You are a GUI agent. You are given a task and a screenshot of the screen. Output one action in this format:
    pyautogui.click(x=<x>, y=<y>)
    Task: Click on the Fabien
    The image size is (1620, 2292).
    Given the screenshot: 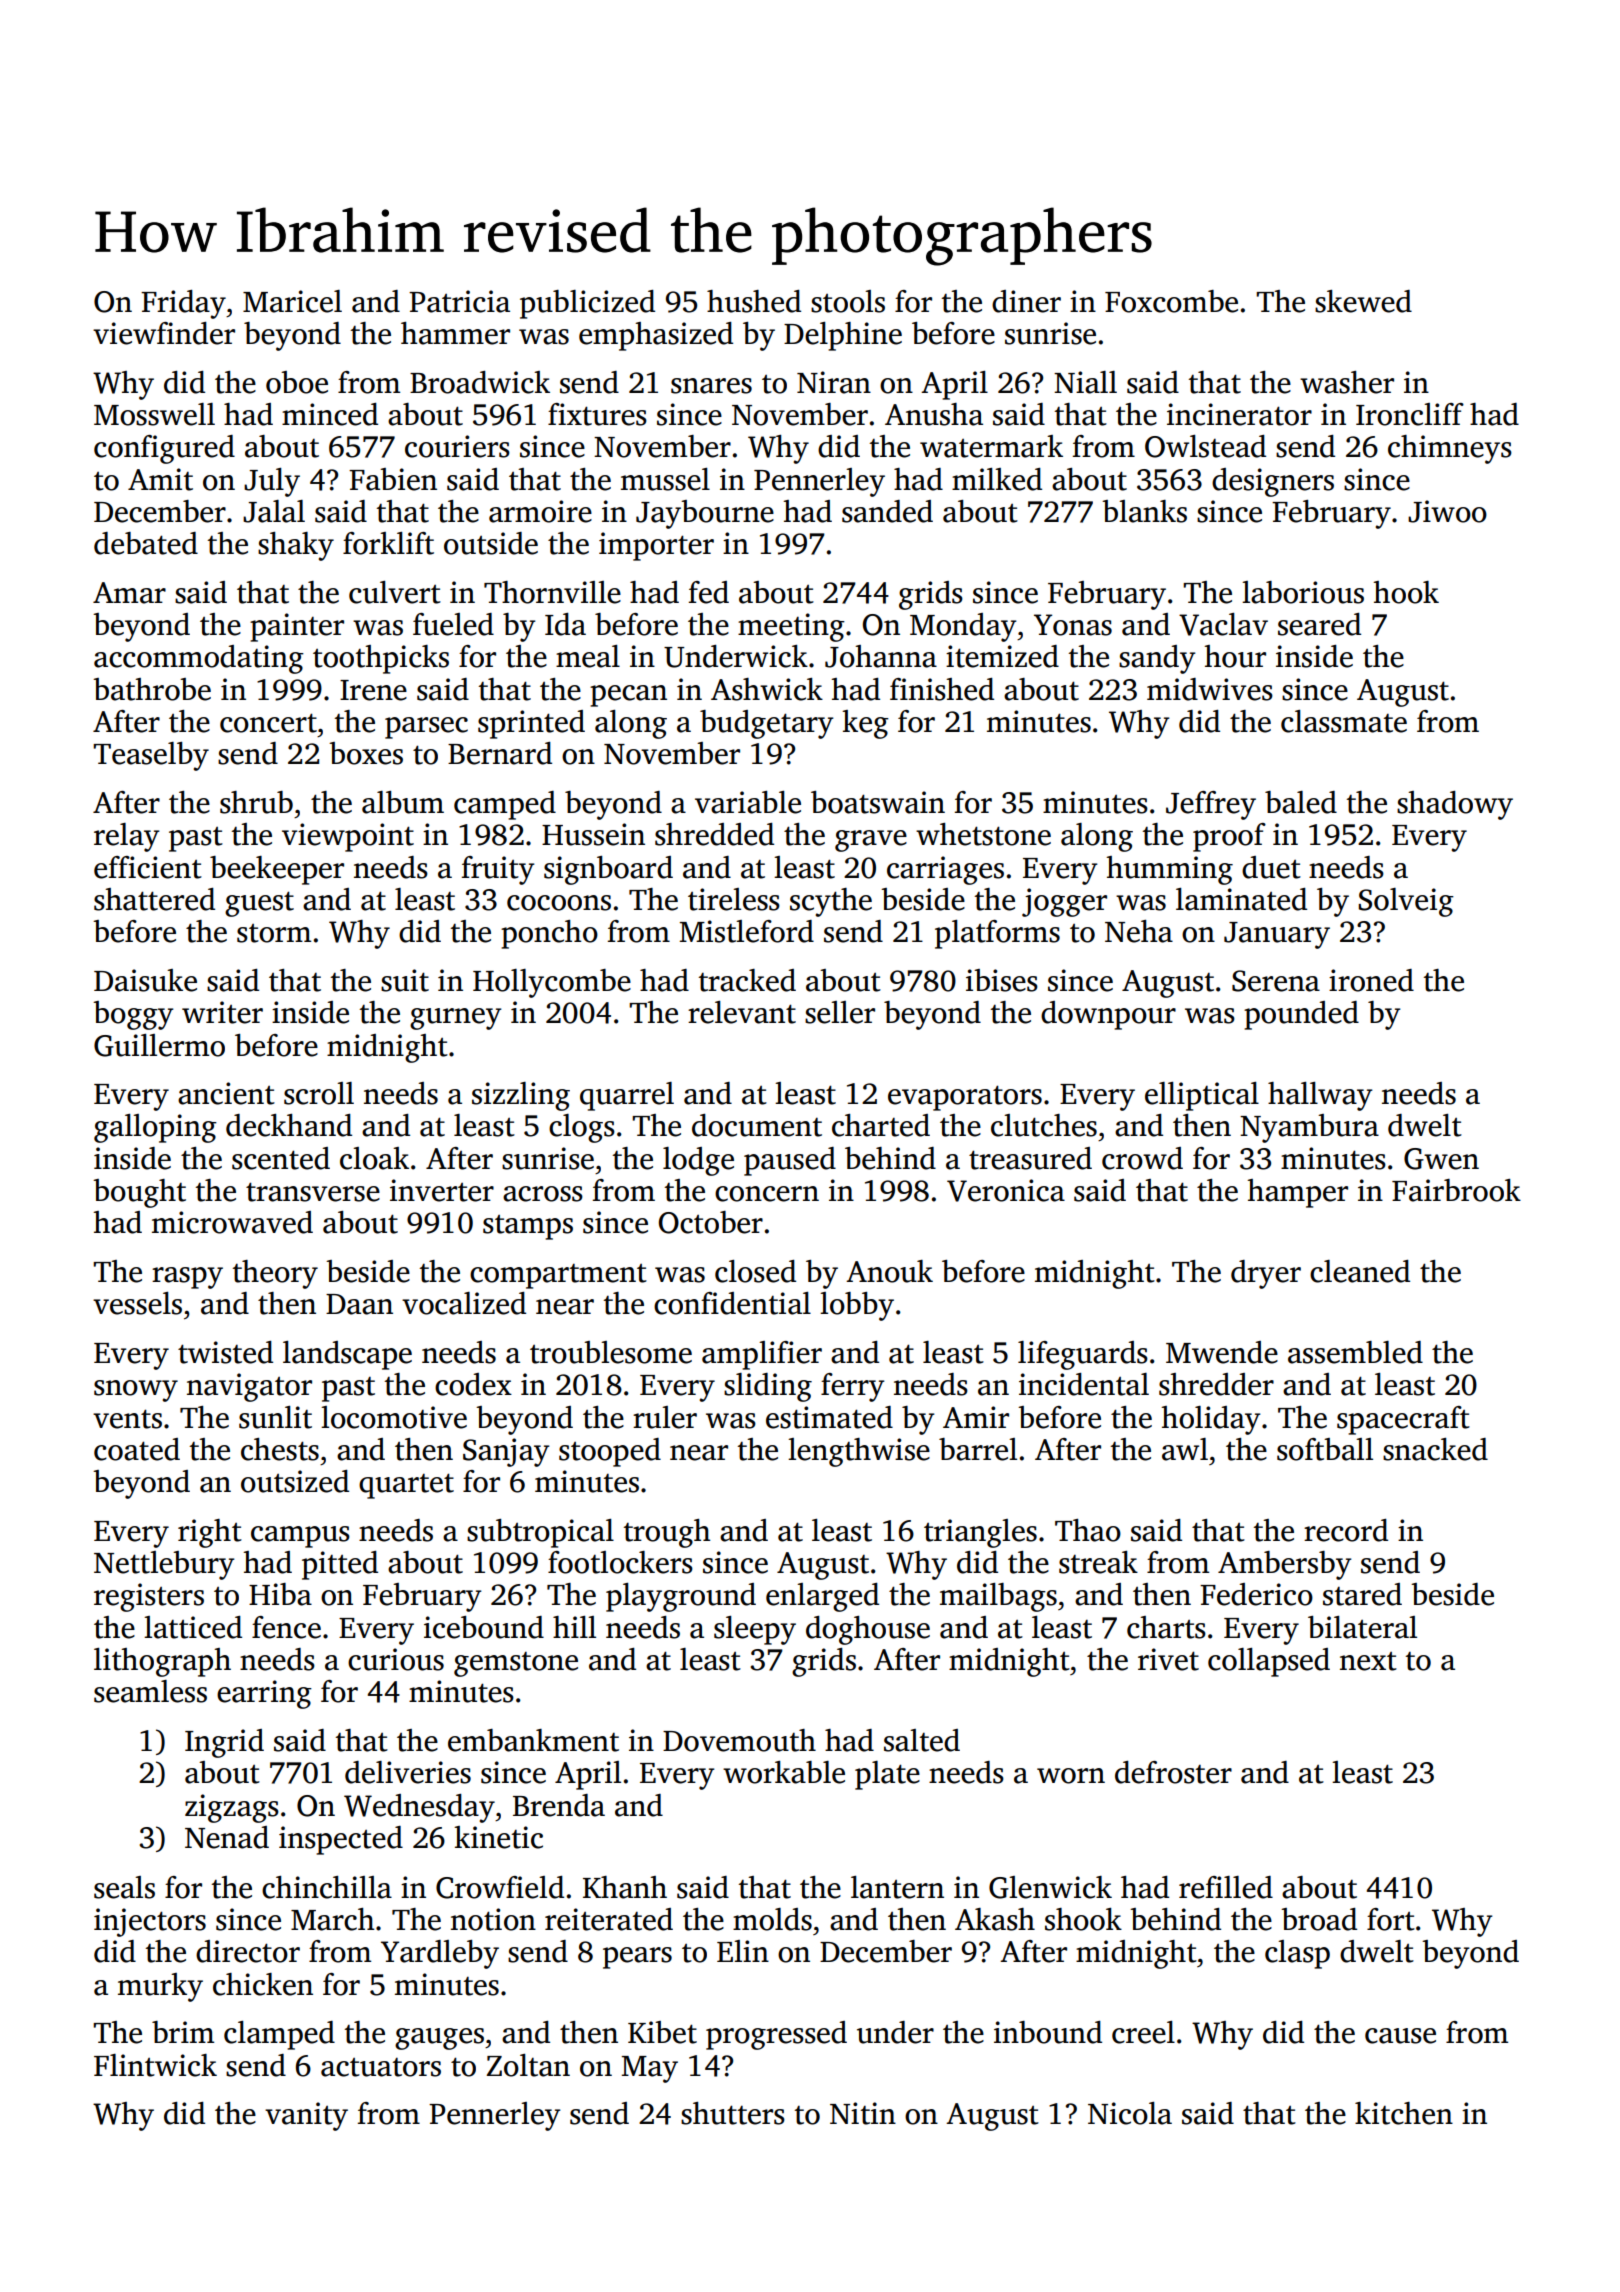 What is the action you would take?
    pyautogui.click(x=393, y=479)
